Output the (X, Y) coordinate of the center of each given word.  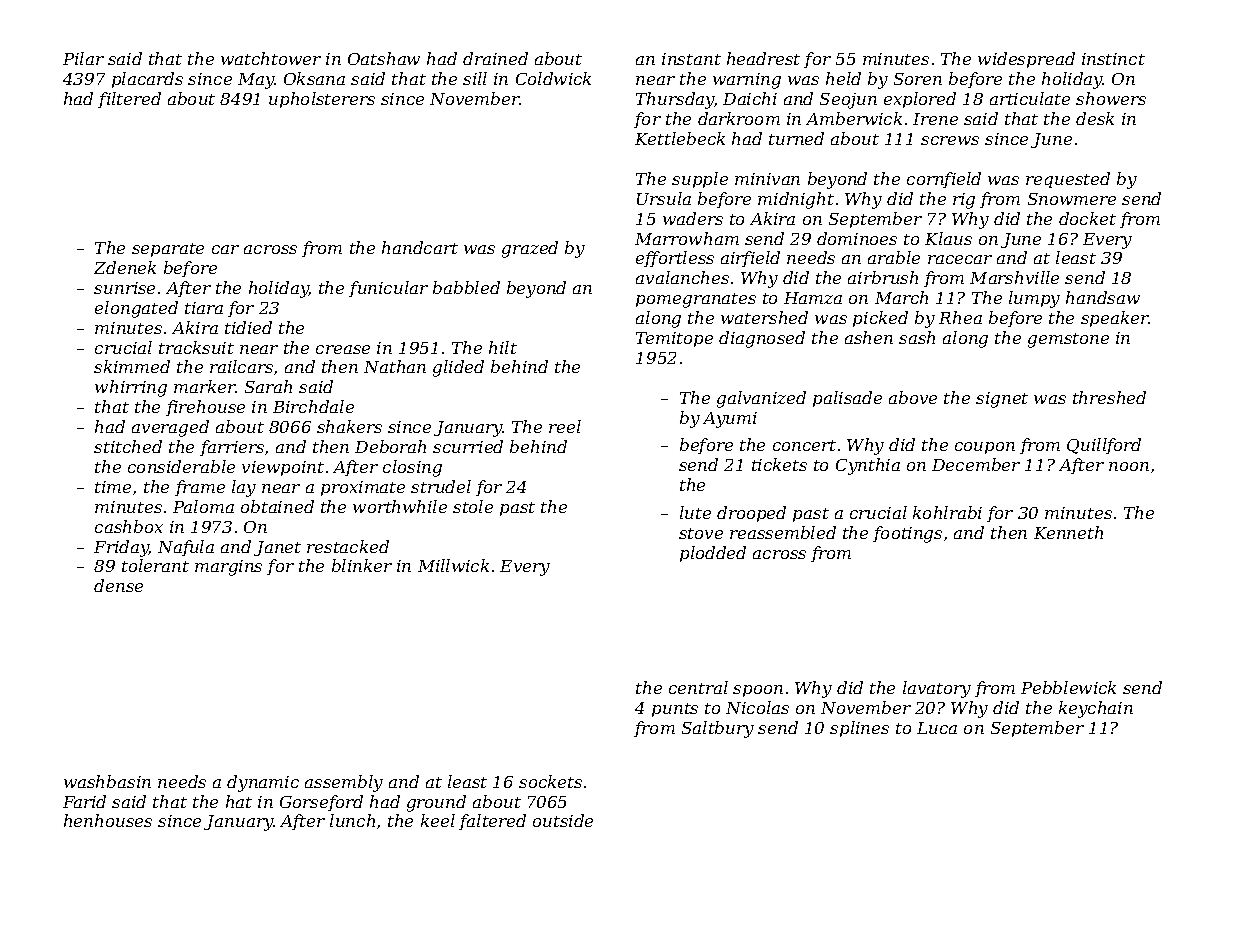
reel (565, 426)
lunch (352, 820)
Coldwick (553, 78)
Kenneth (1068, 532)
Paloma (203, 506)
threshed (1109, 397)
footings (907, 534)
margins (228, 568)
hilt (503, 347)
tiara (204, 308)
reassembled (783, 532)
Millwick (453, 565)
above (913, 397)
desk (1095, 118)
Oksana (314, 78)
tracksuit (196, 347)
